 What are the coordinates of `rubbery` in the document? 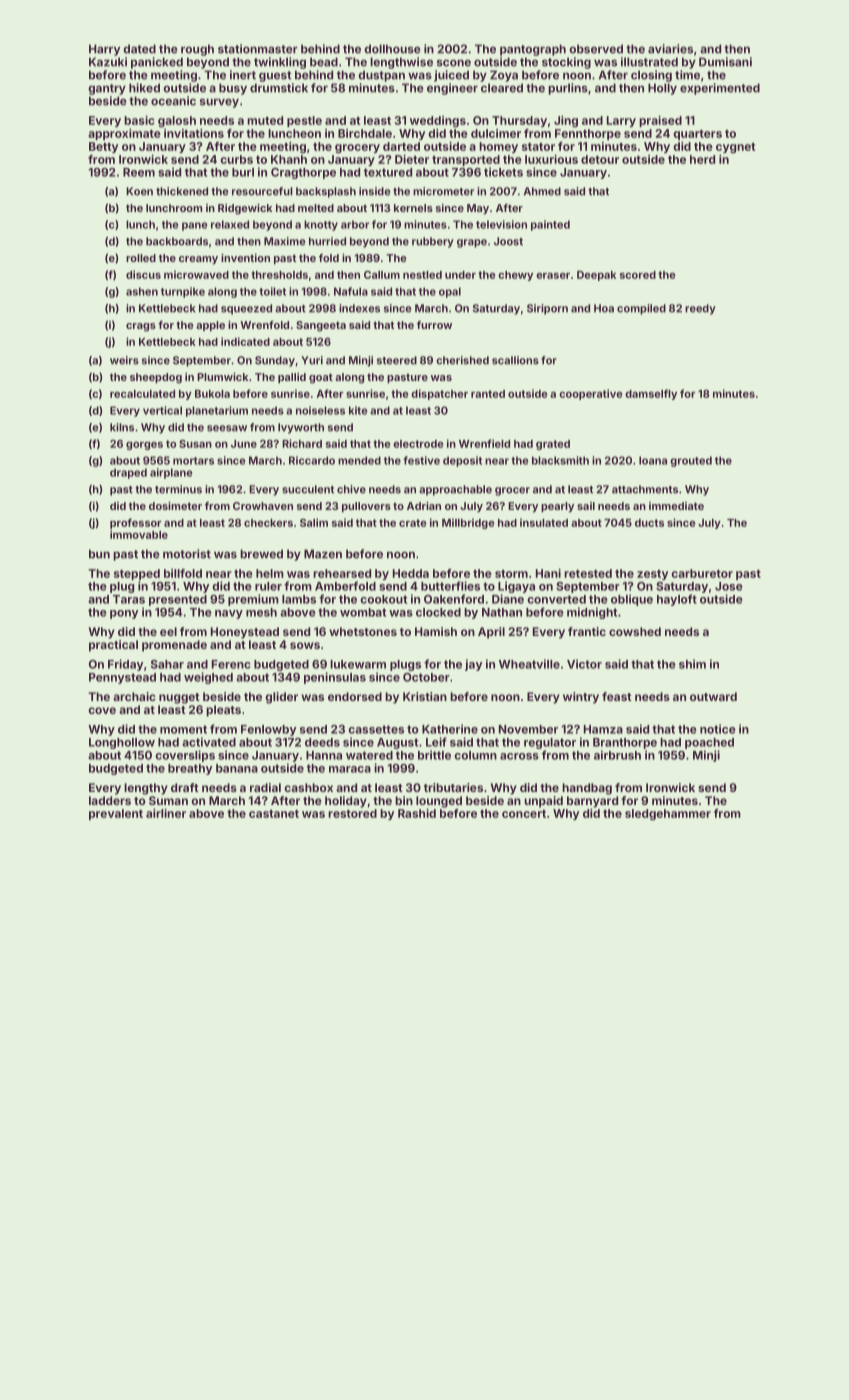 It's located at (433, 242).
